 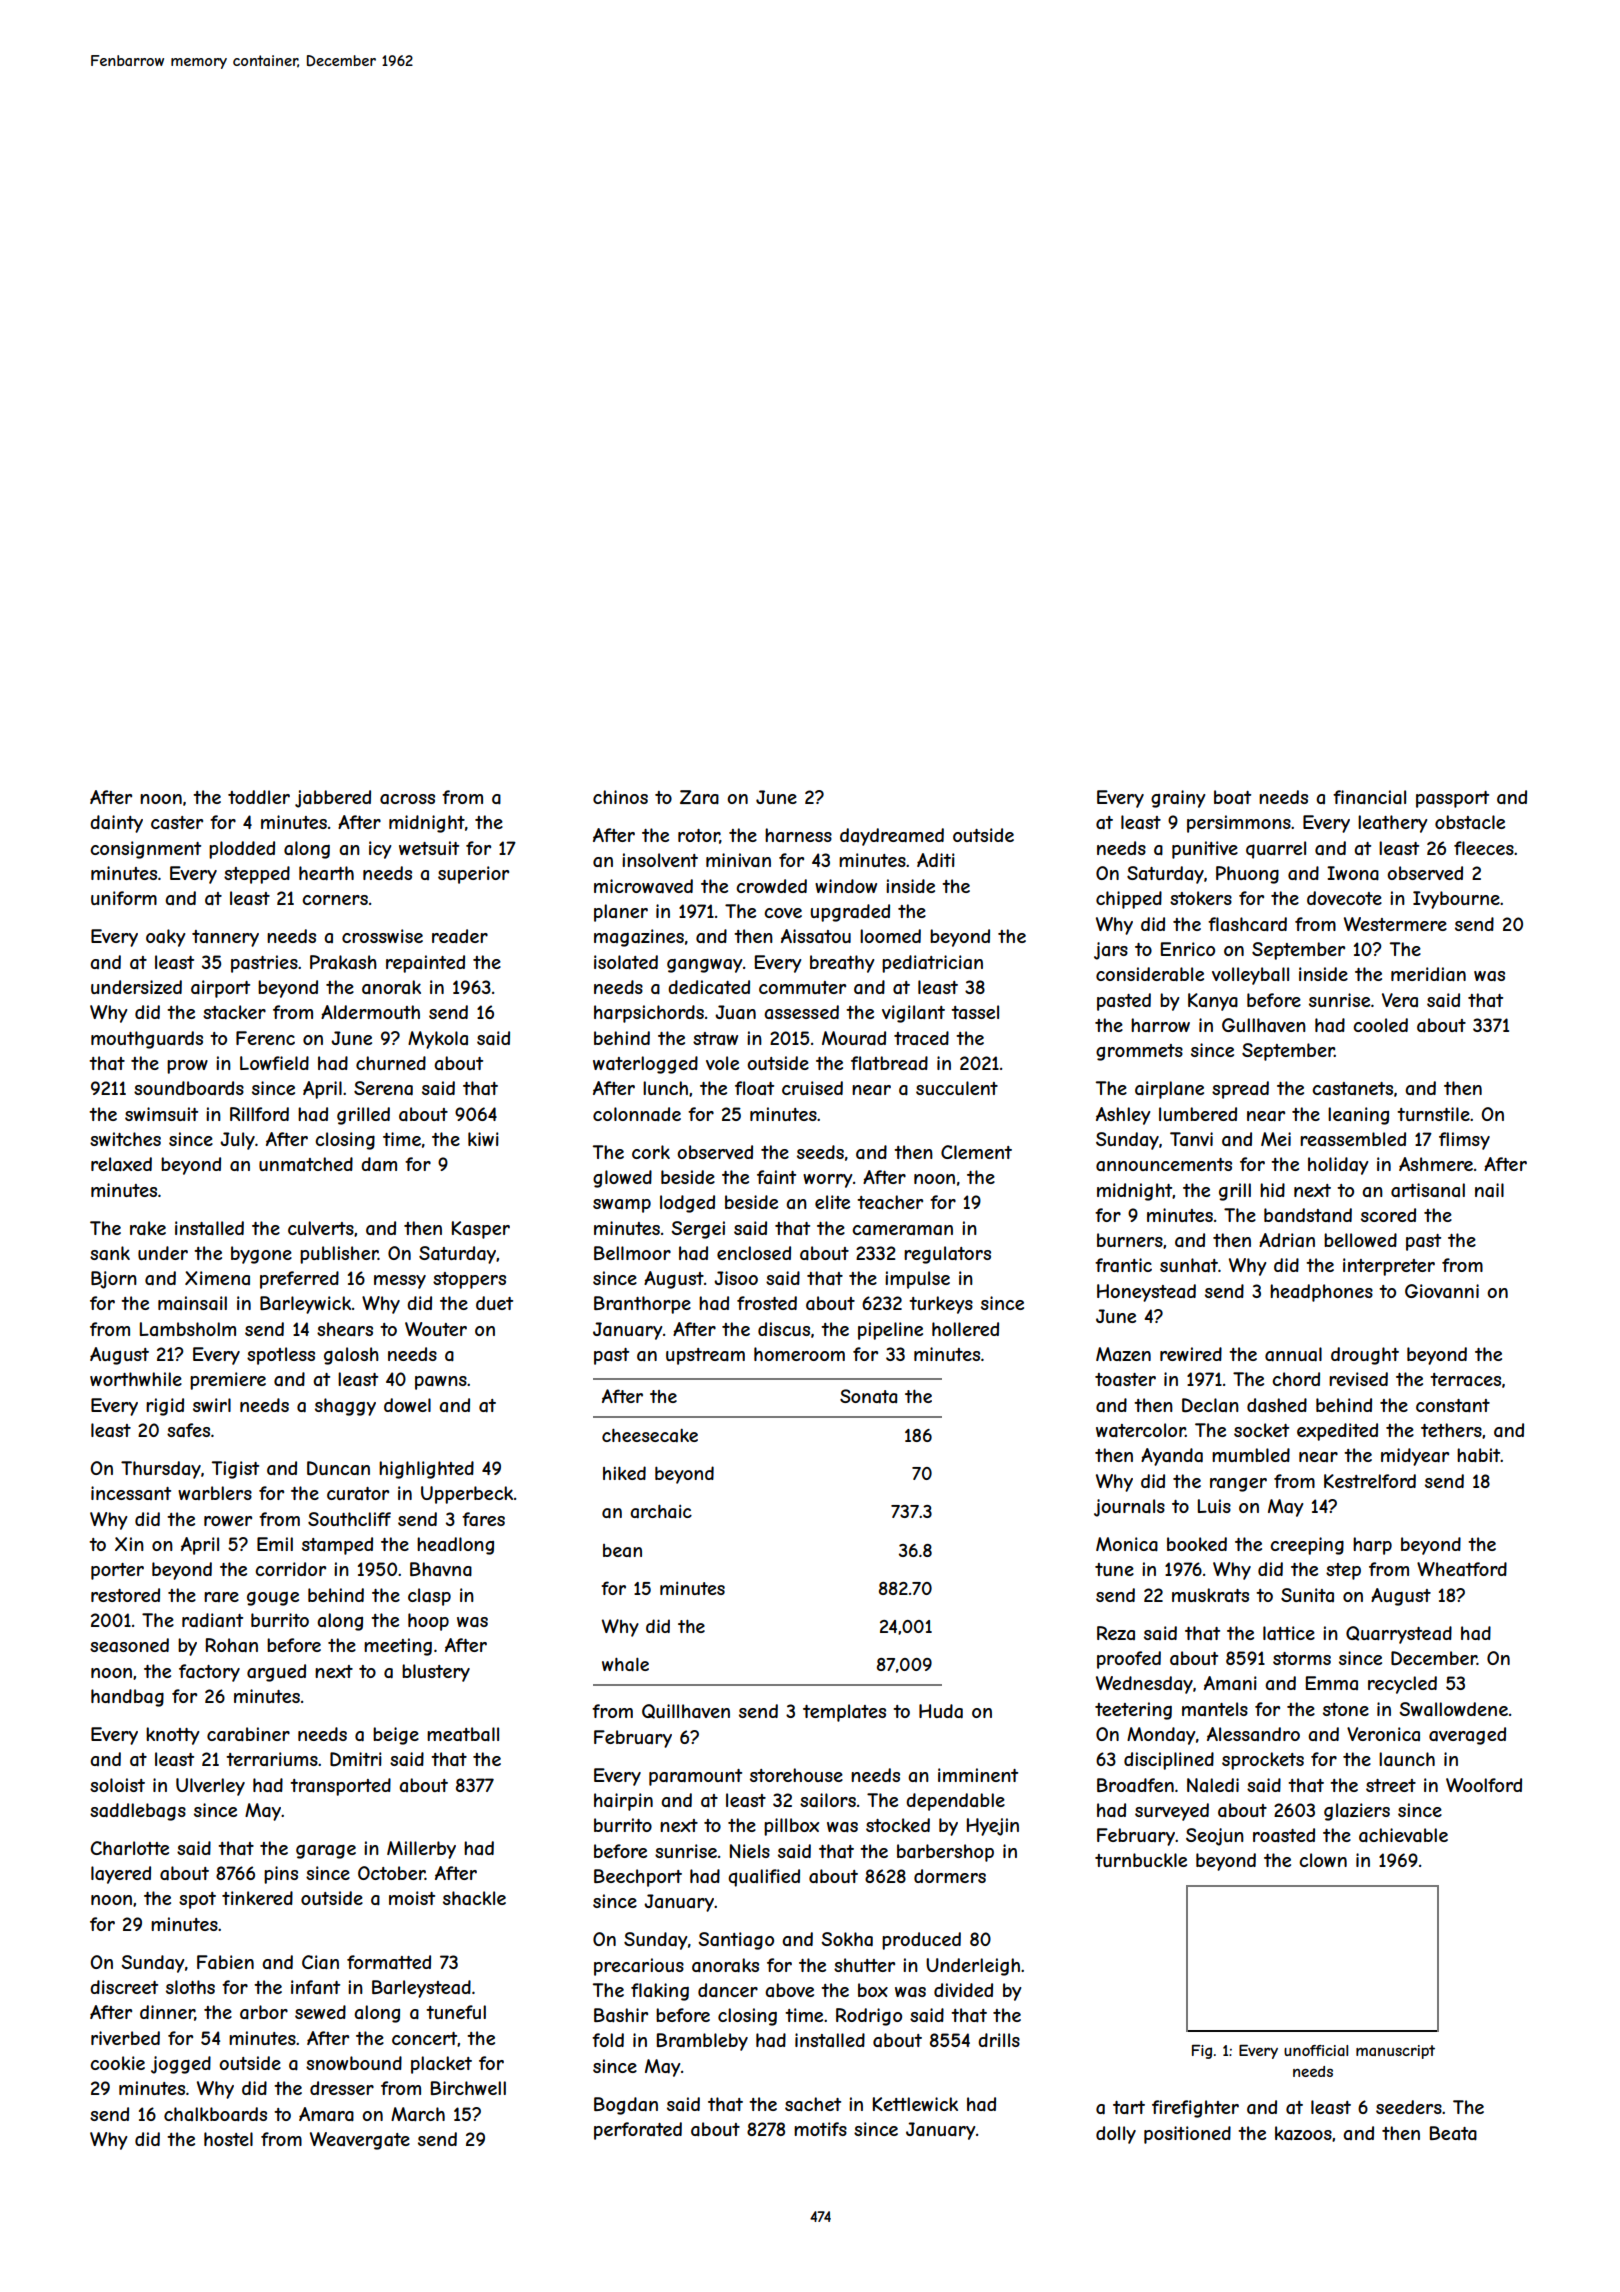 I want to click on spread, so click(x=1240, y=1090).
